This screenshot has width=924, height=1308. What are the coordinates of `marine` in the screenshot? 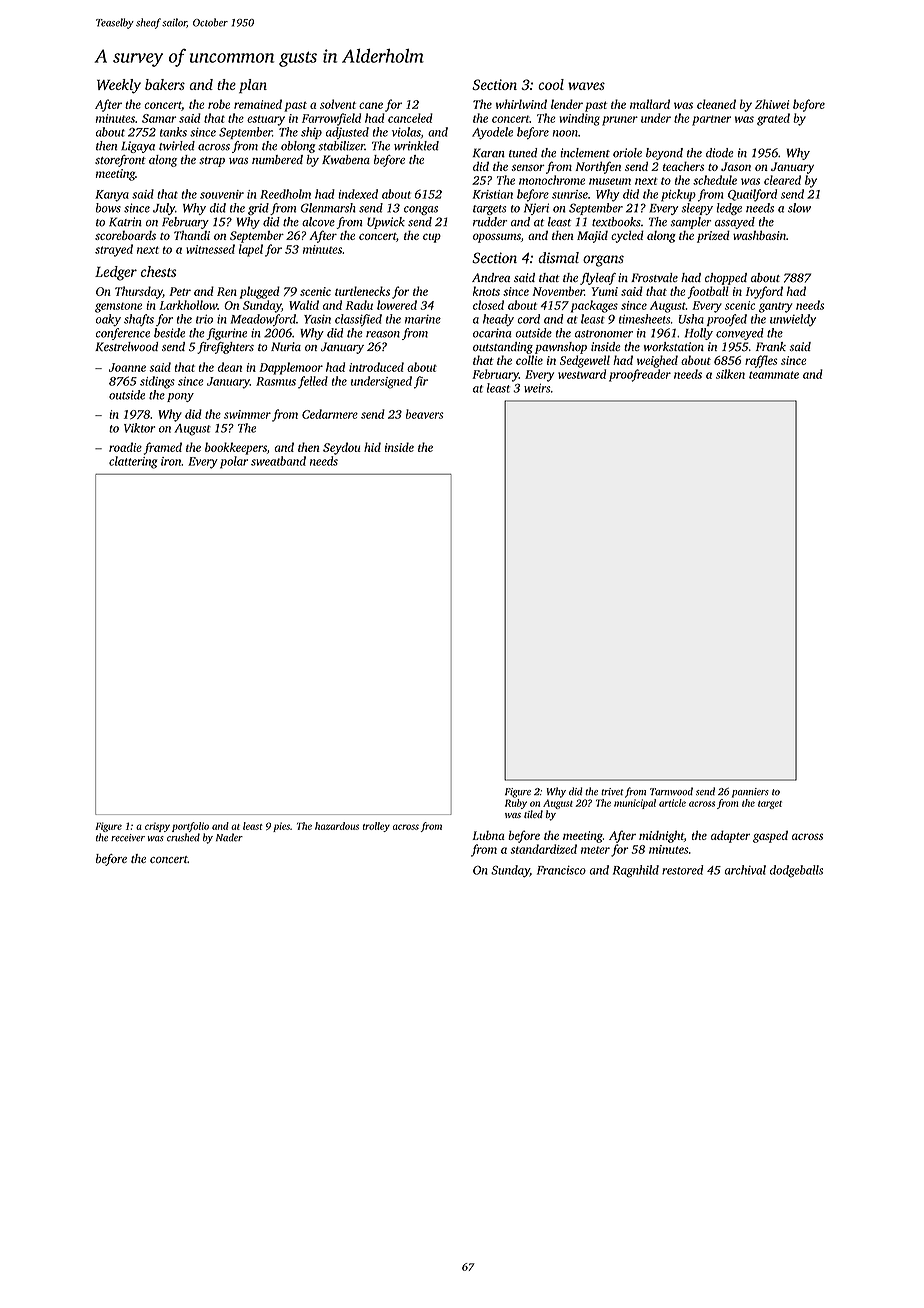 It's located at (423, 319).
